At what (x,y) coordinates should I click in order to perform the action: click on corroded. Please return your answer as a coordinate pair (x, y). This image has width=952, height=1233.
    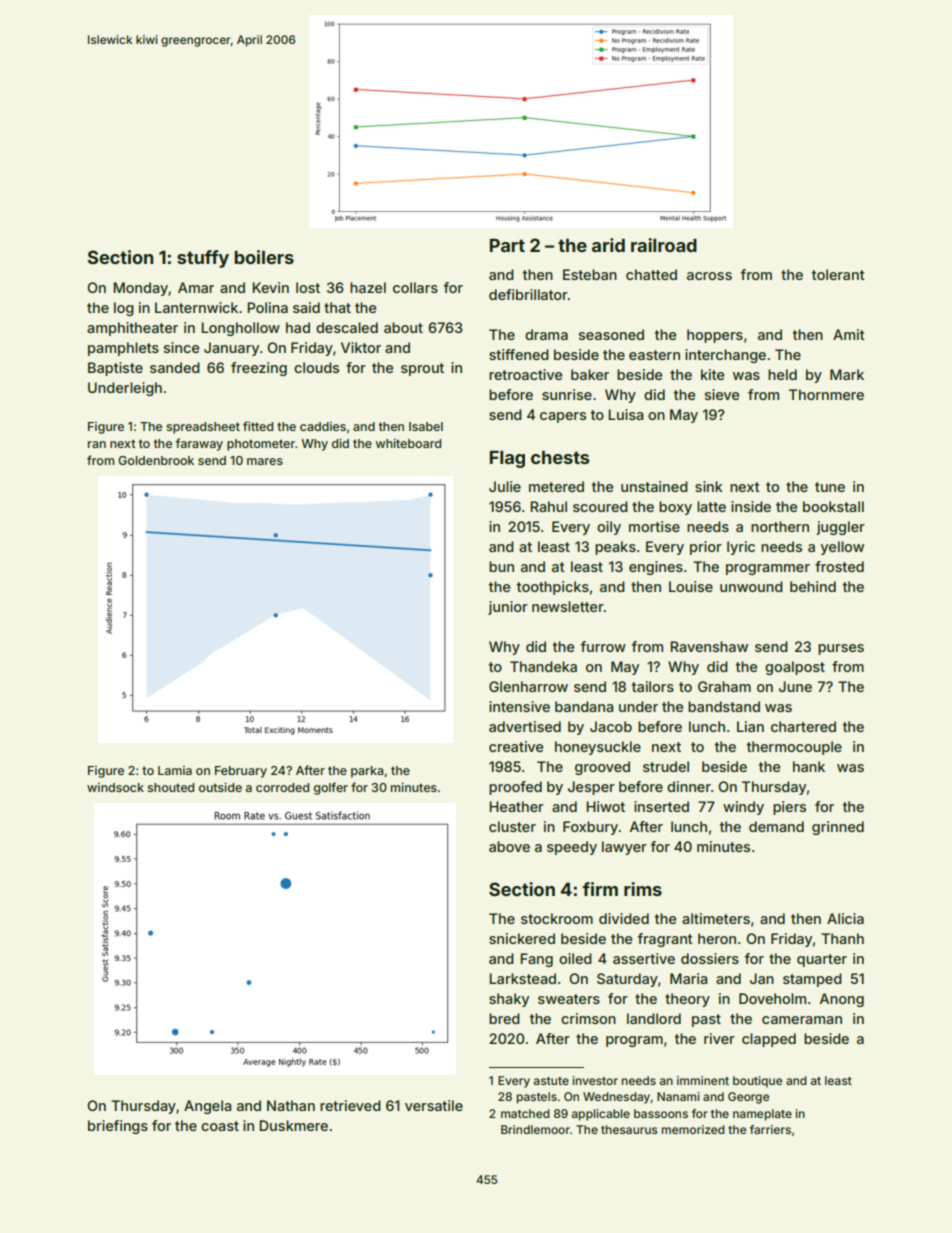
    Looking at the image, I should click on (282, 787).
